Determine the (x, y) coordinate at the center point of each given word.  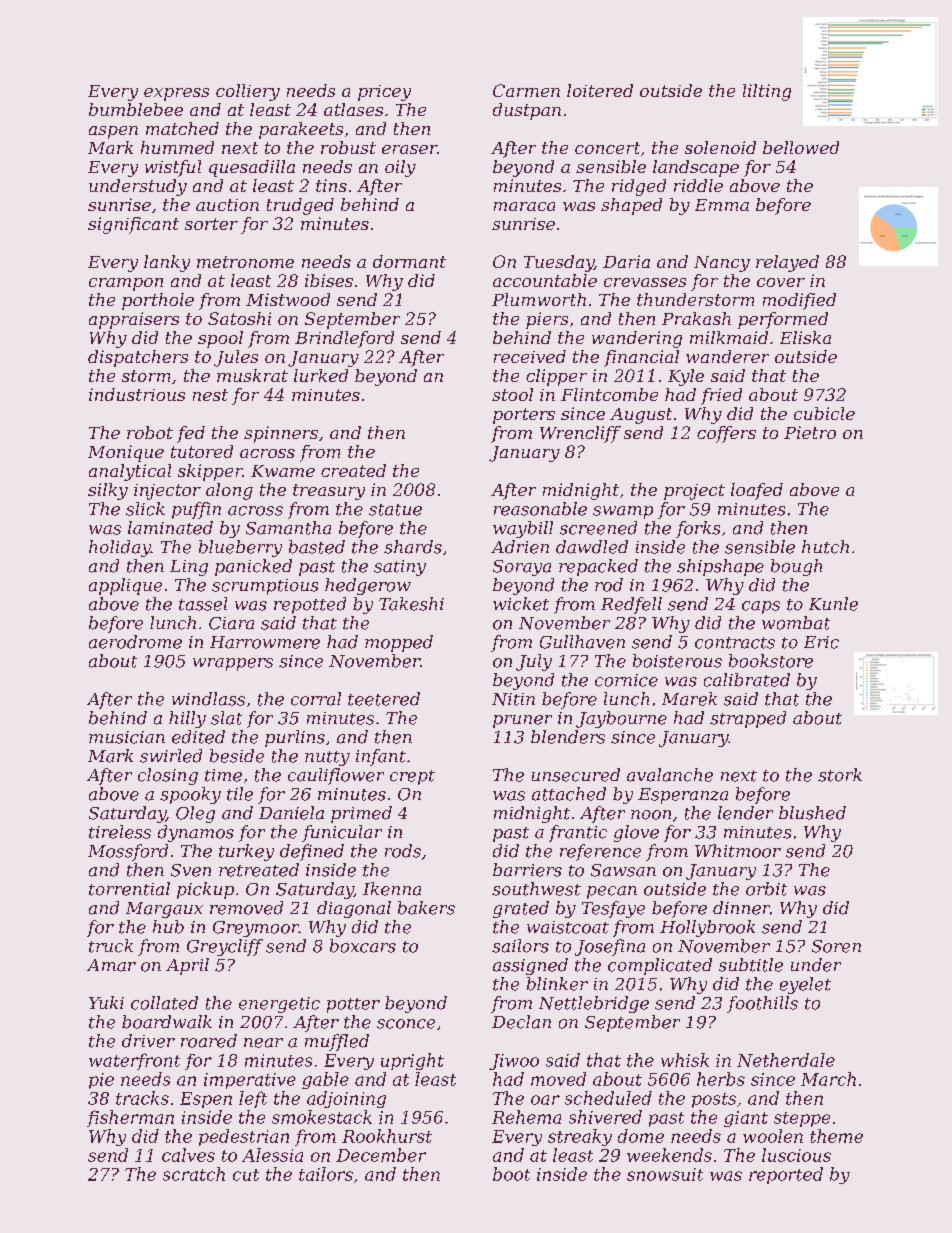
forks (698, 529)
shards (413, 547)
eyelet (805, 985)
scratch (194, 1174)
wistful (173, 168)
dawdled (592, 547)
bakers (426, 908)
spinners (281, 434)
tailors (326, 1174)
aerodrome (135, 642)
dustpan (527, 111)
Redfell (631, 605)
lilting (767, 92)
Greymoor (256, 929)
